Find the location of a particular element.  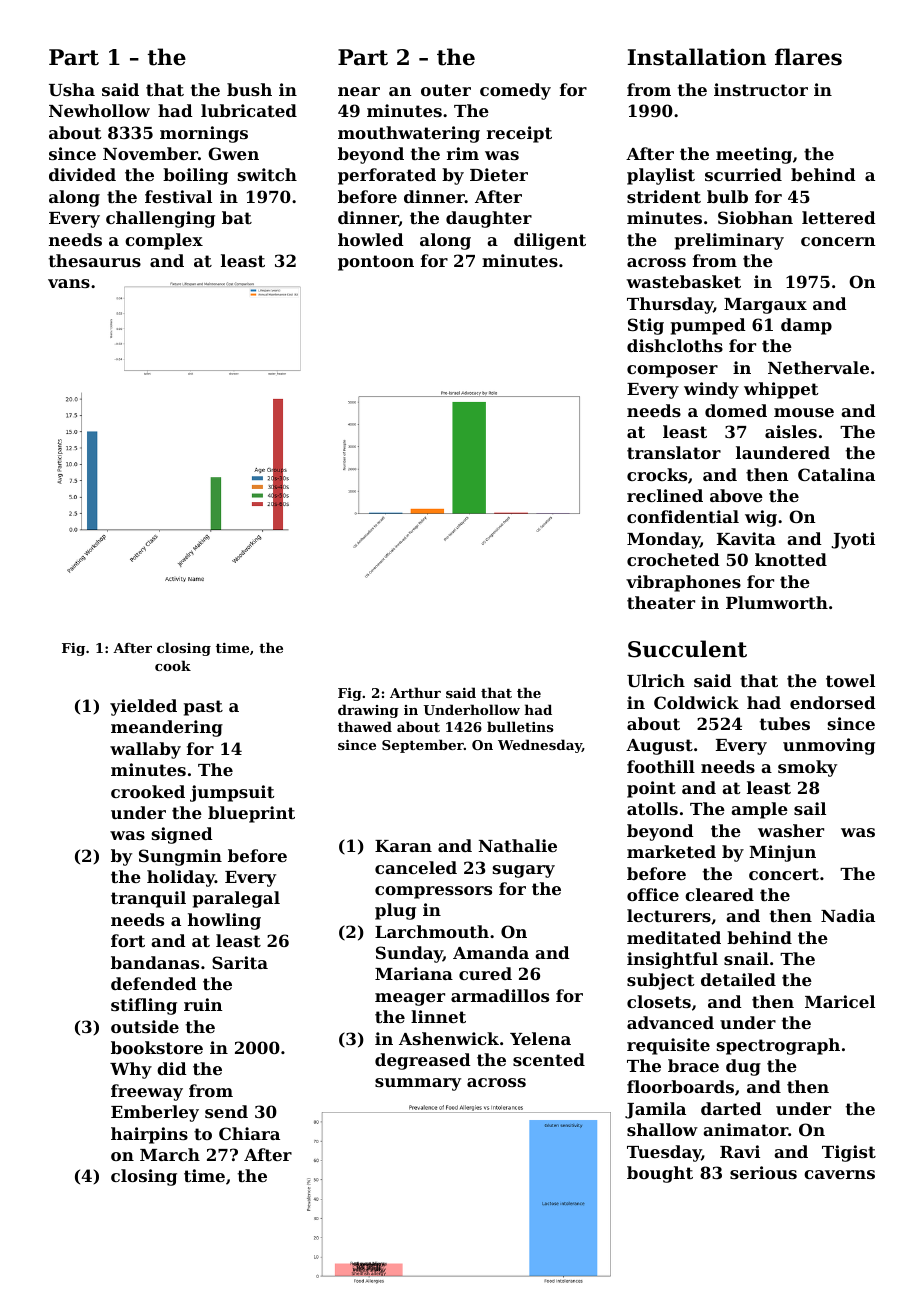

Usha is located at coordinates (72, 89).
